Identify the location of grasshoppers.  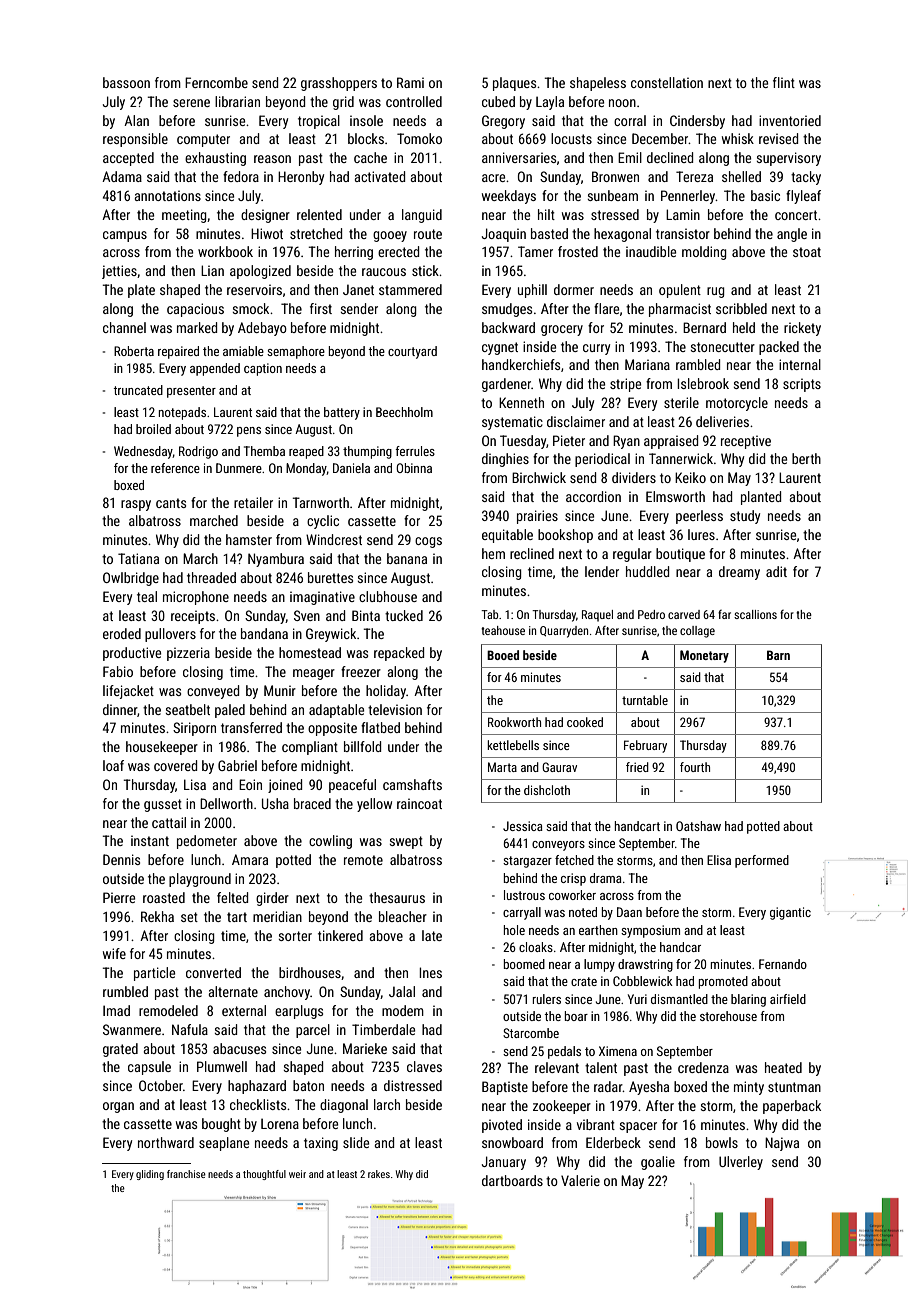
(339, 84).
